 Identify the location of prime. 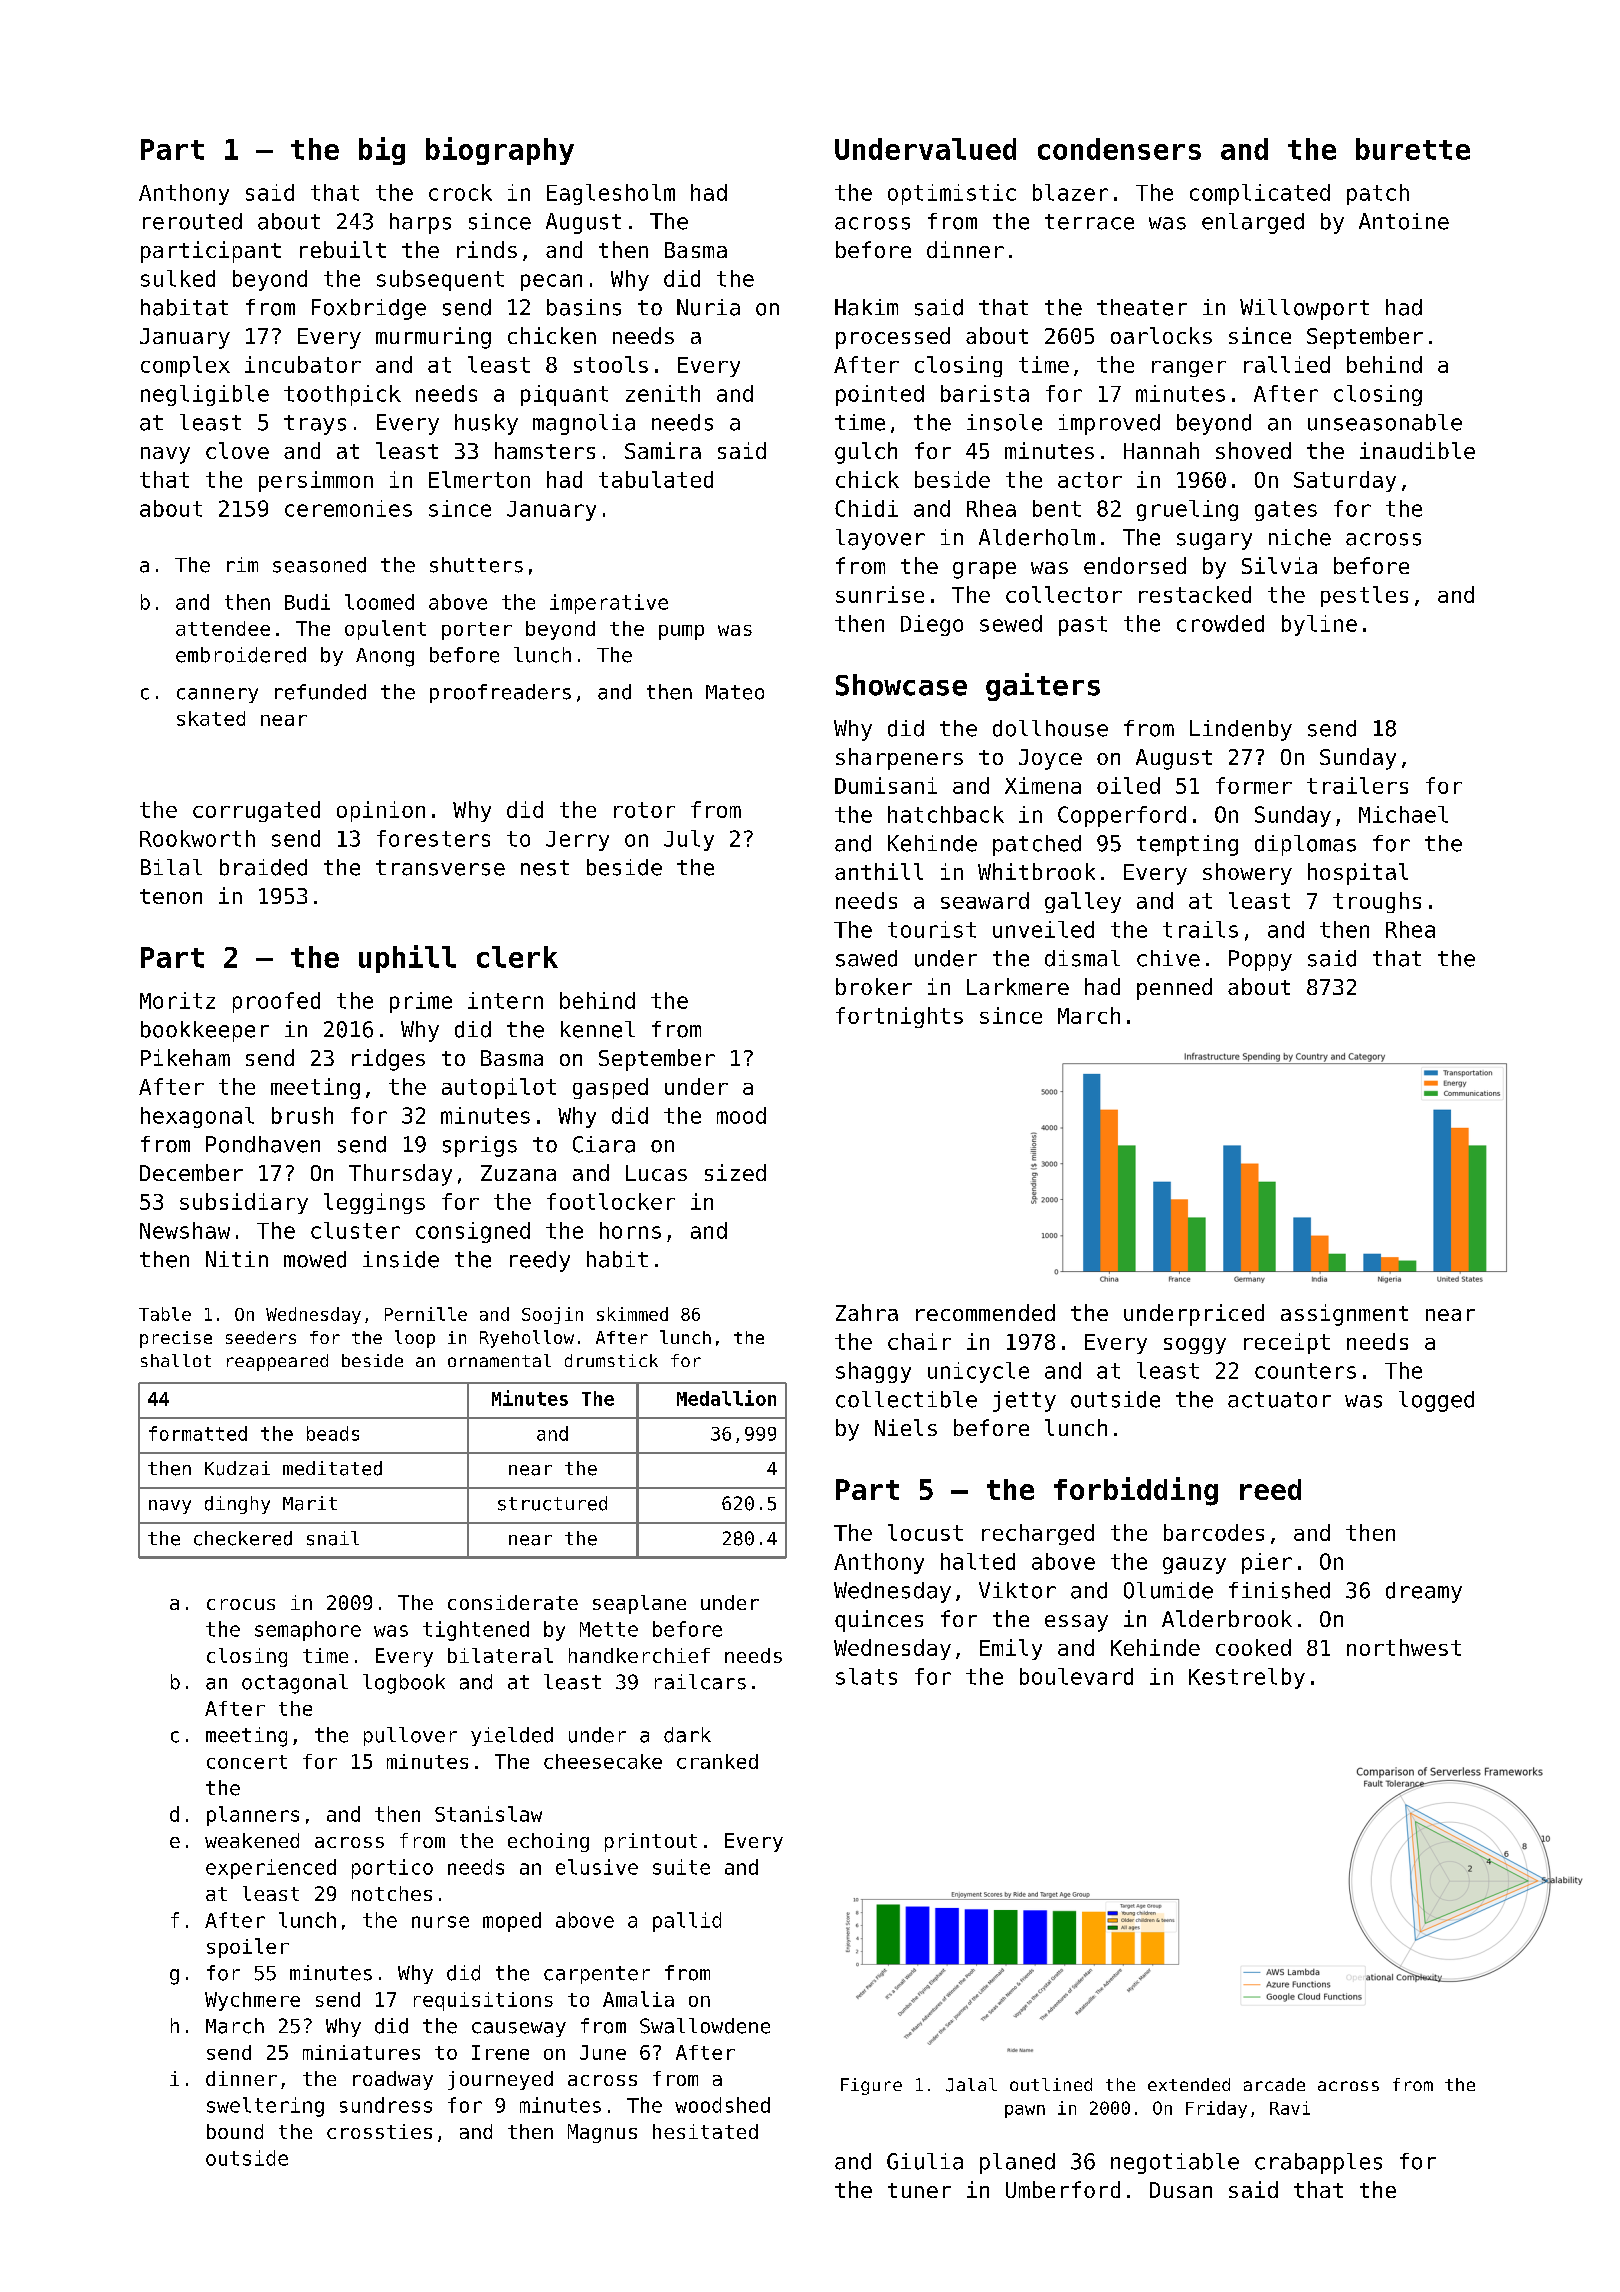
(421, 1002).
